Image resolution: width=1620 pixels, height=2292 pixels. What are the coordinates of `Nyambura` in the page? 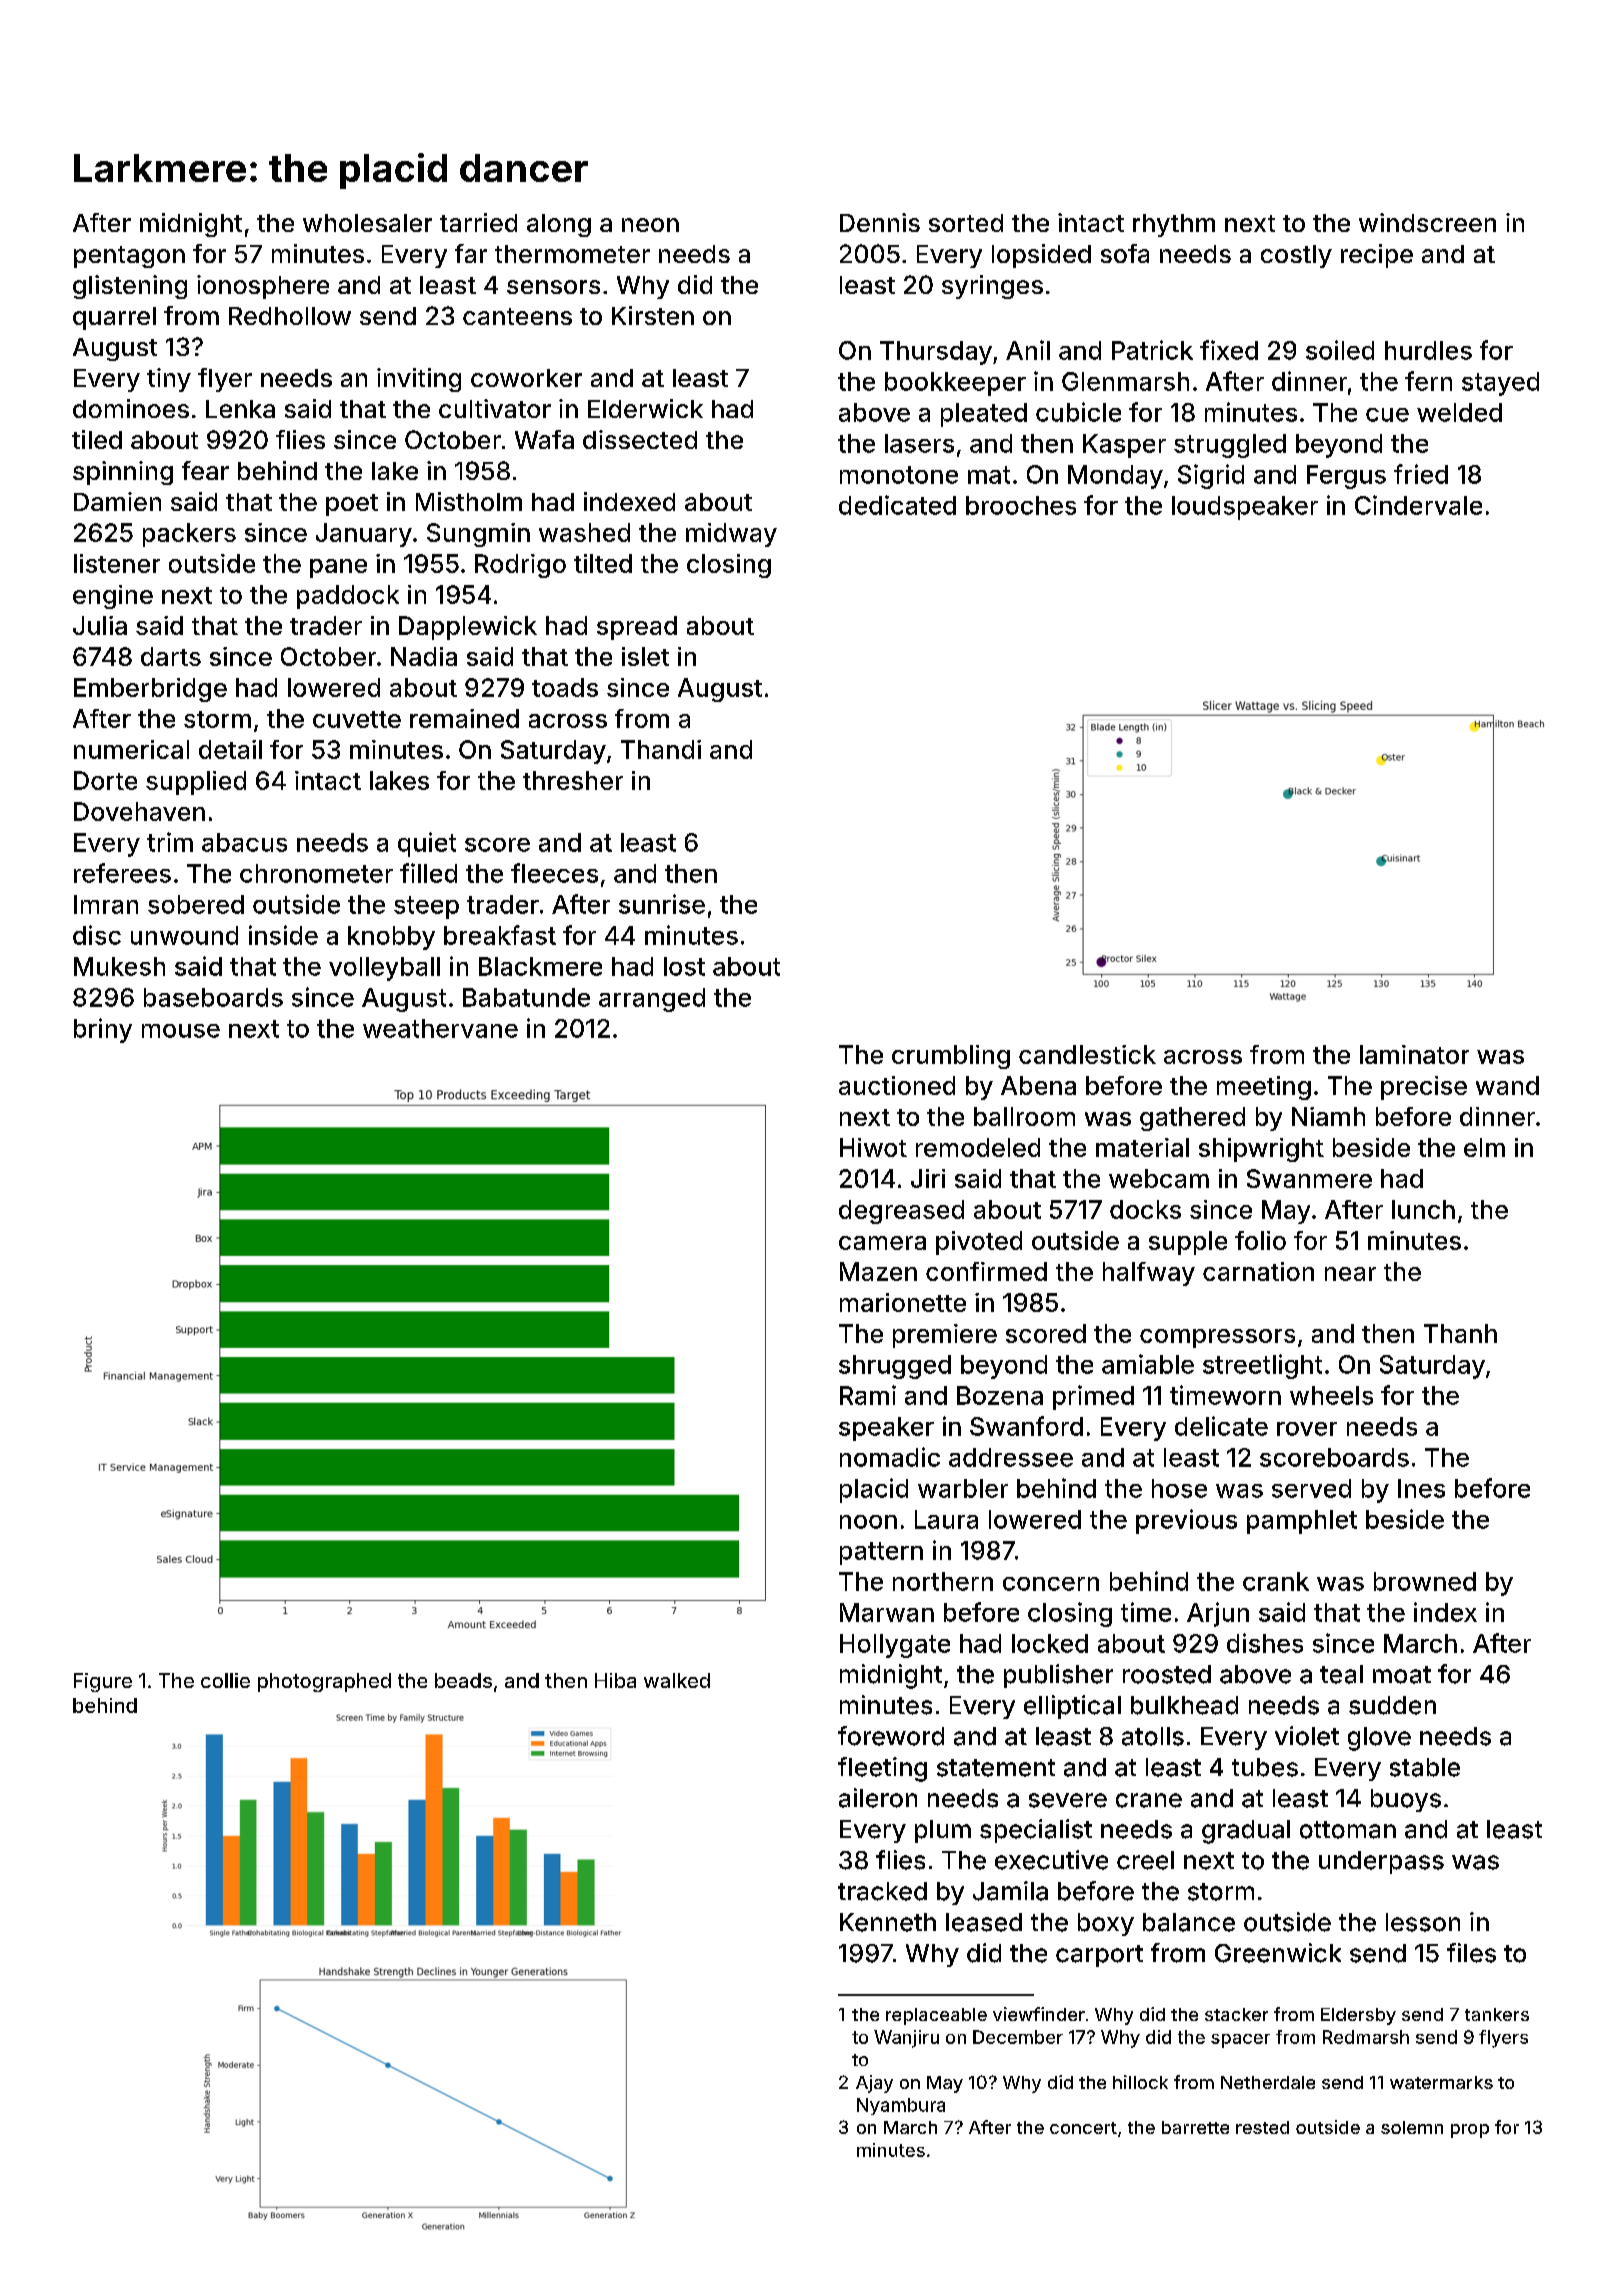 It's located at (901, 2106).
